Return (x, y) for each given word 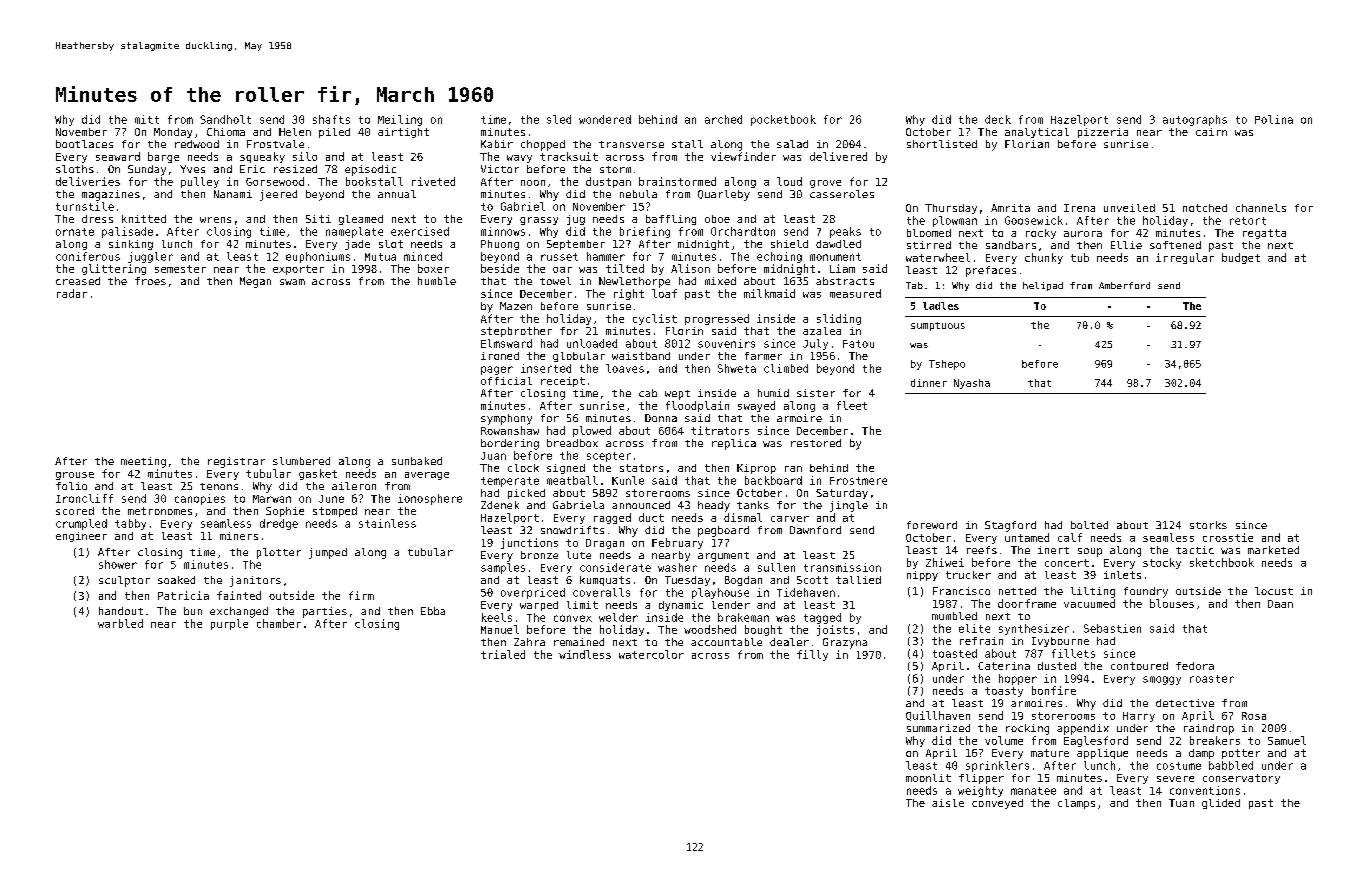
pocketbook (783, 120)
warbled (120, 623)
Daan (1280, 604)
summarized (938, 728)
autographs (1195, 120)
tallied (858, 580)
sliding (839, 319)
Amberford (1124, 285)
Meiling (400, 120)
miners (239, 536)
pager (497, 370)
